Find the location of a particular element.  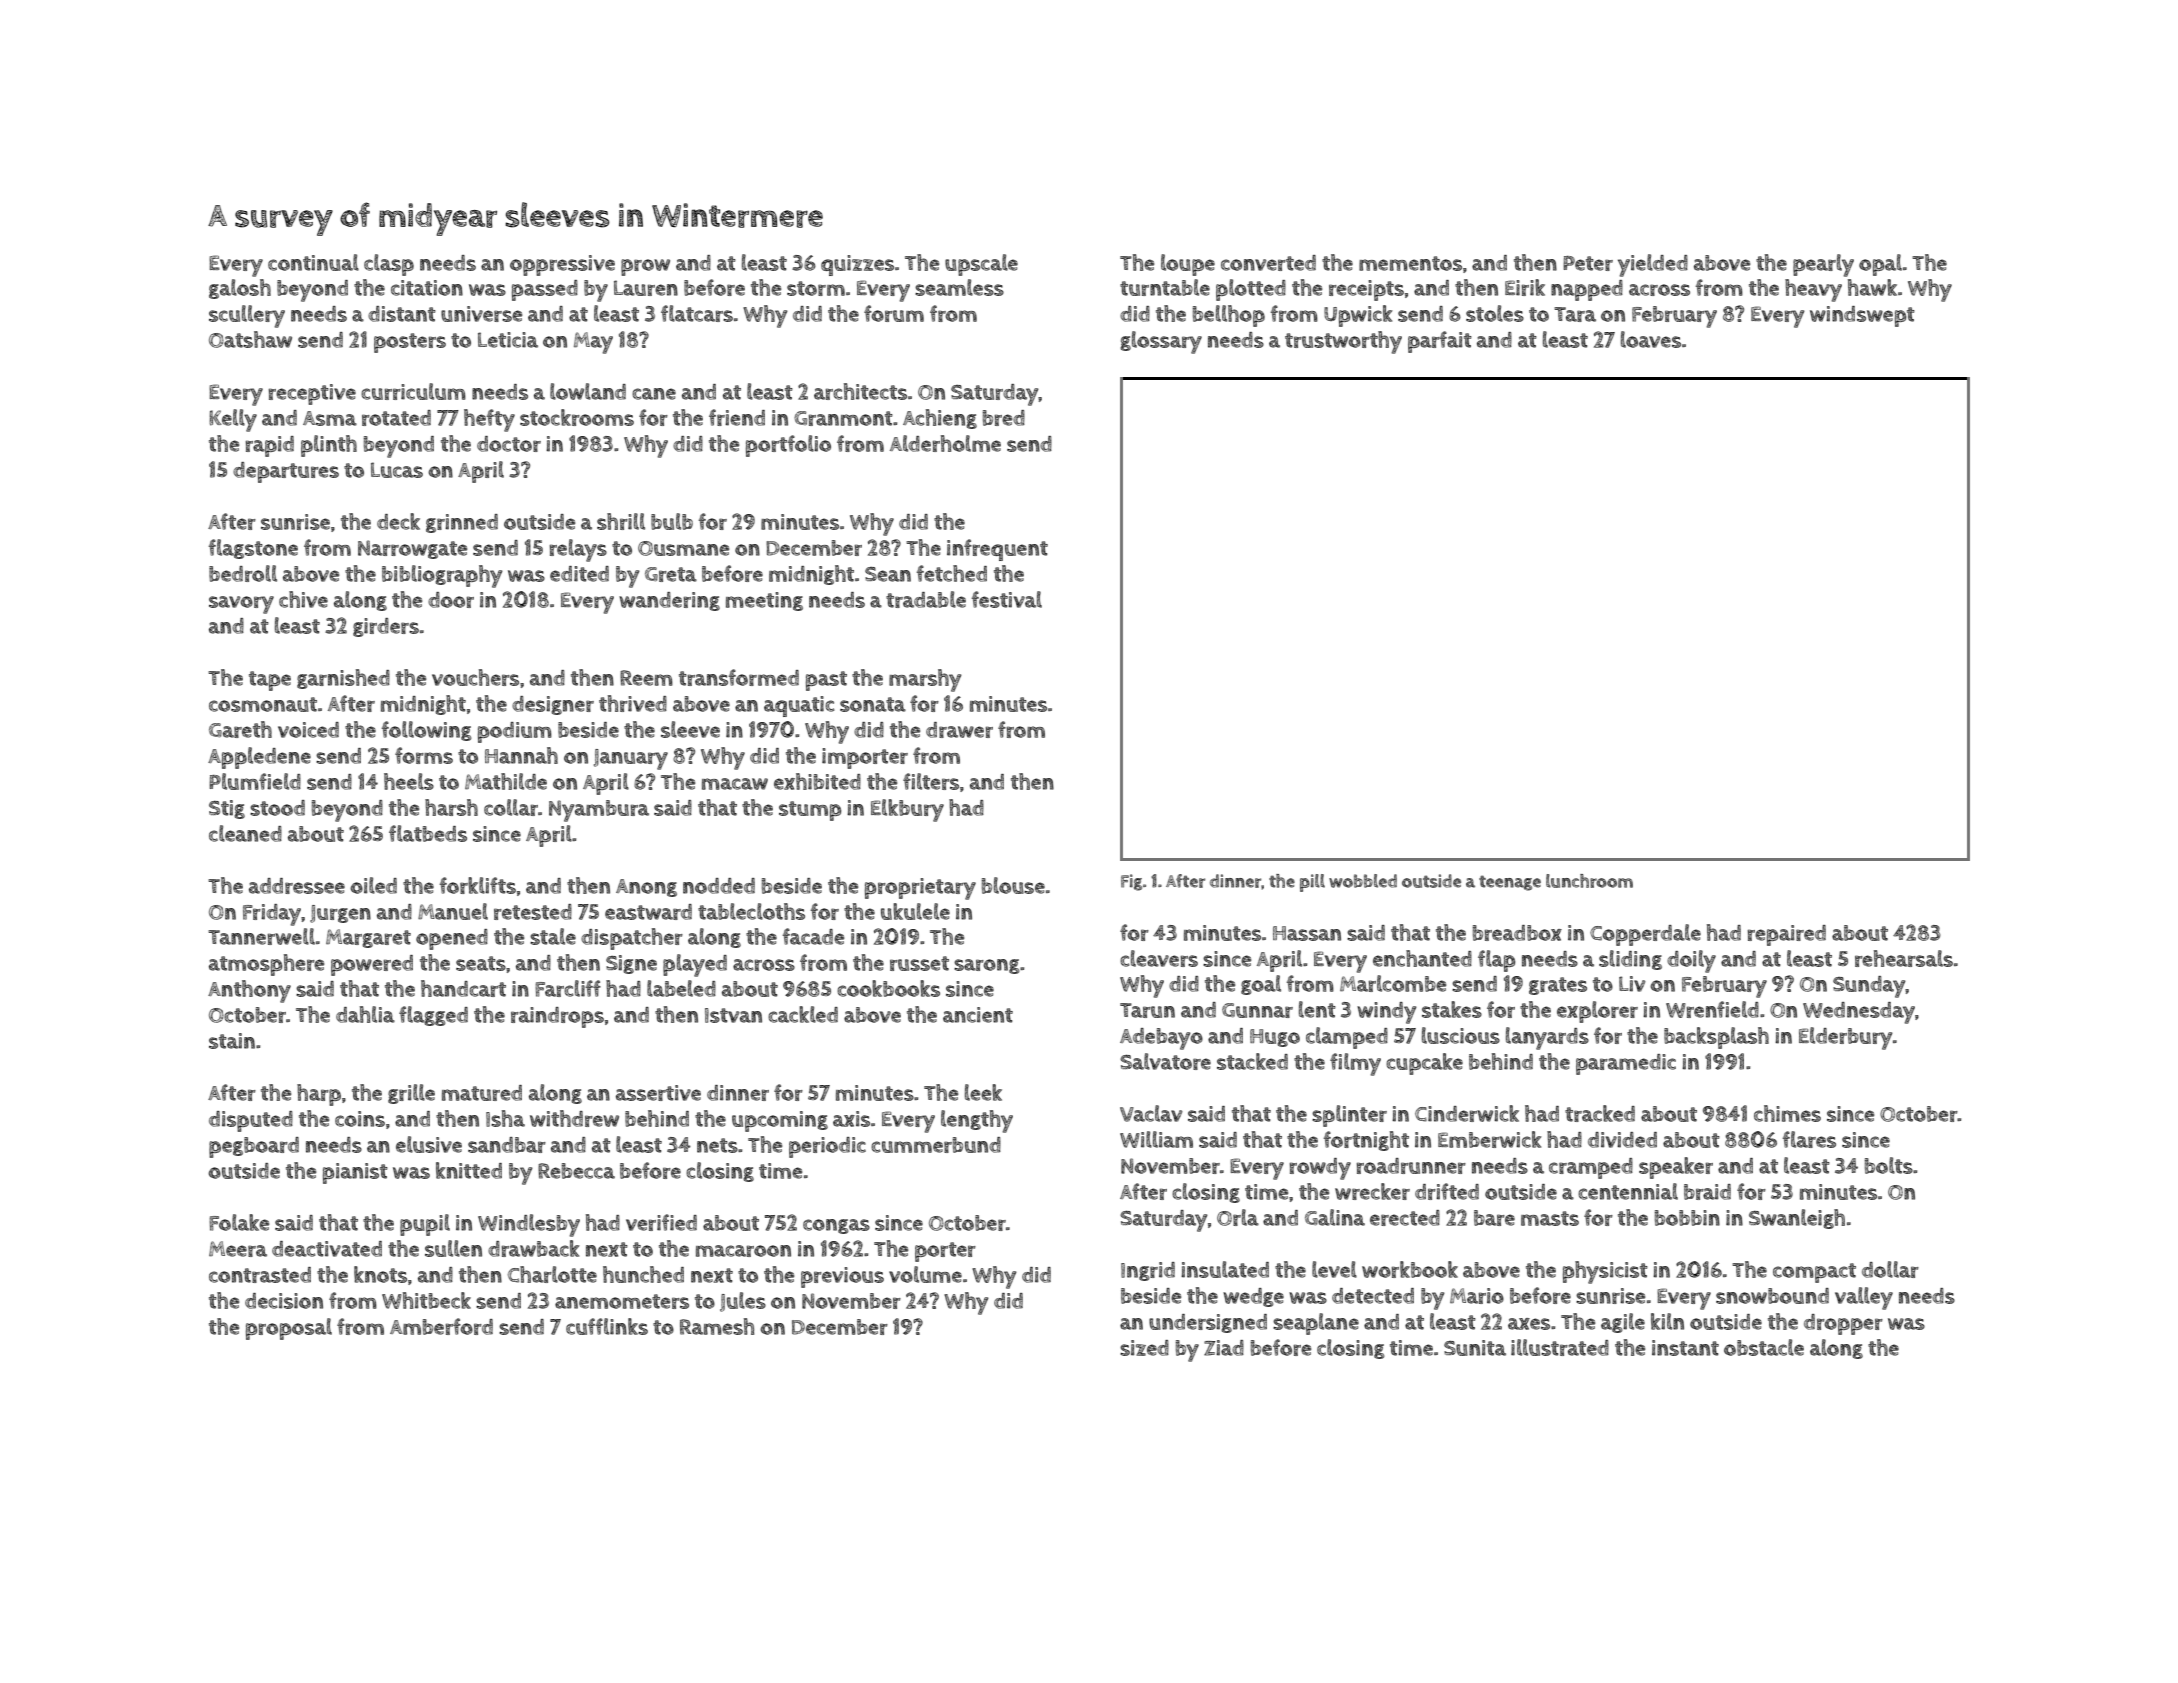

lowland is located at coordinates (588, 391).
